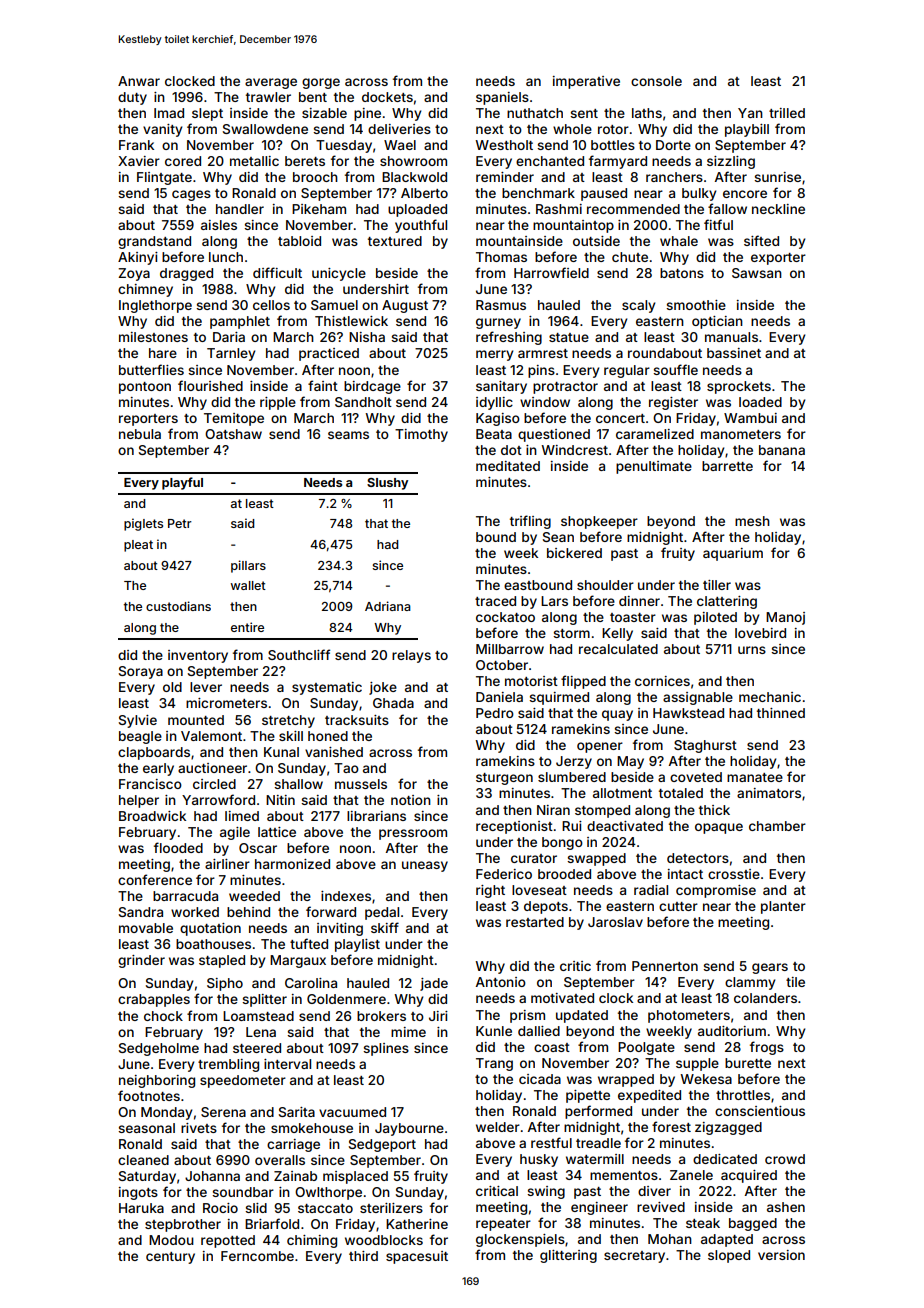  Describe the element at coordinates (535, 922) in the screenshot. I see `restarted` at that location.
